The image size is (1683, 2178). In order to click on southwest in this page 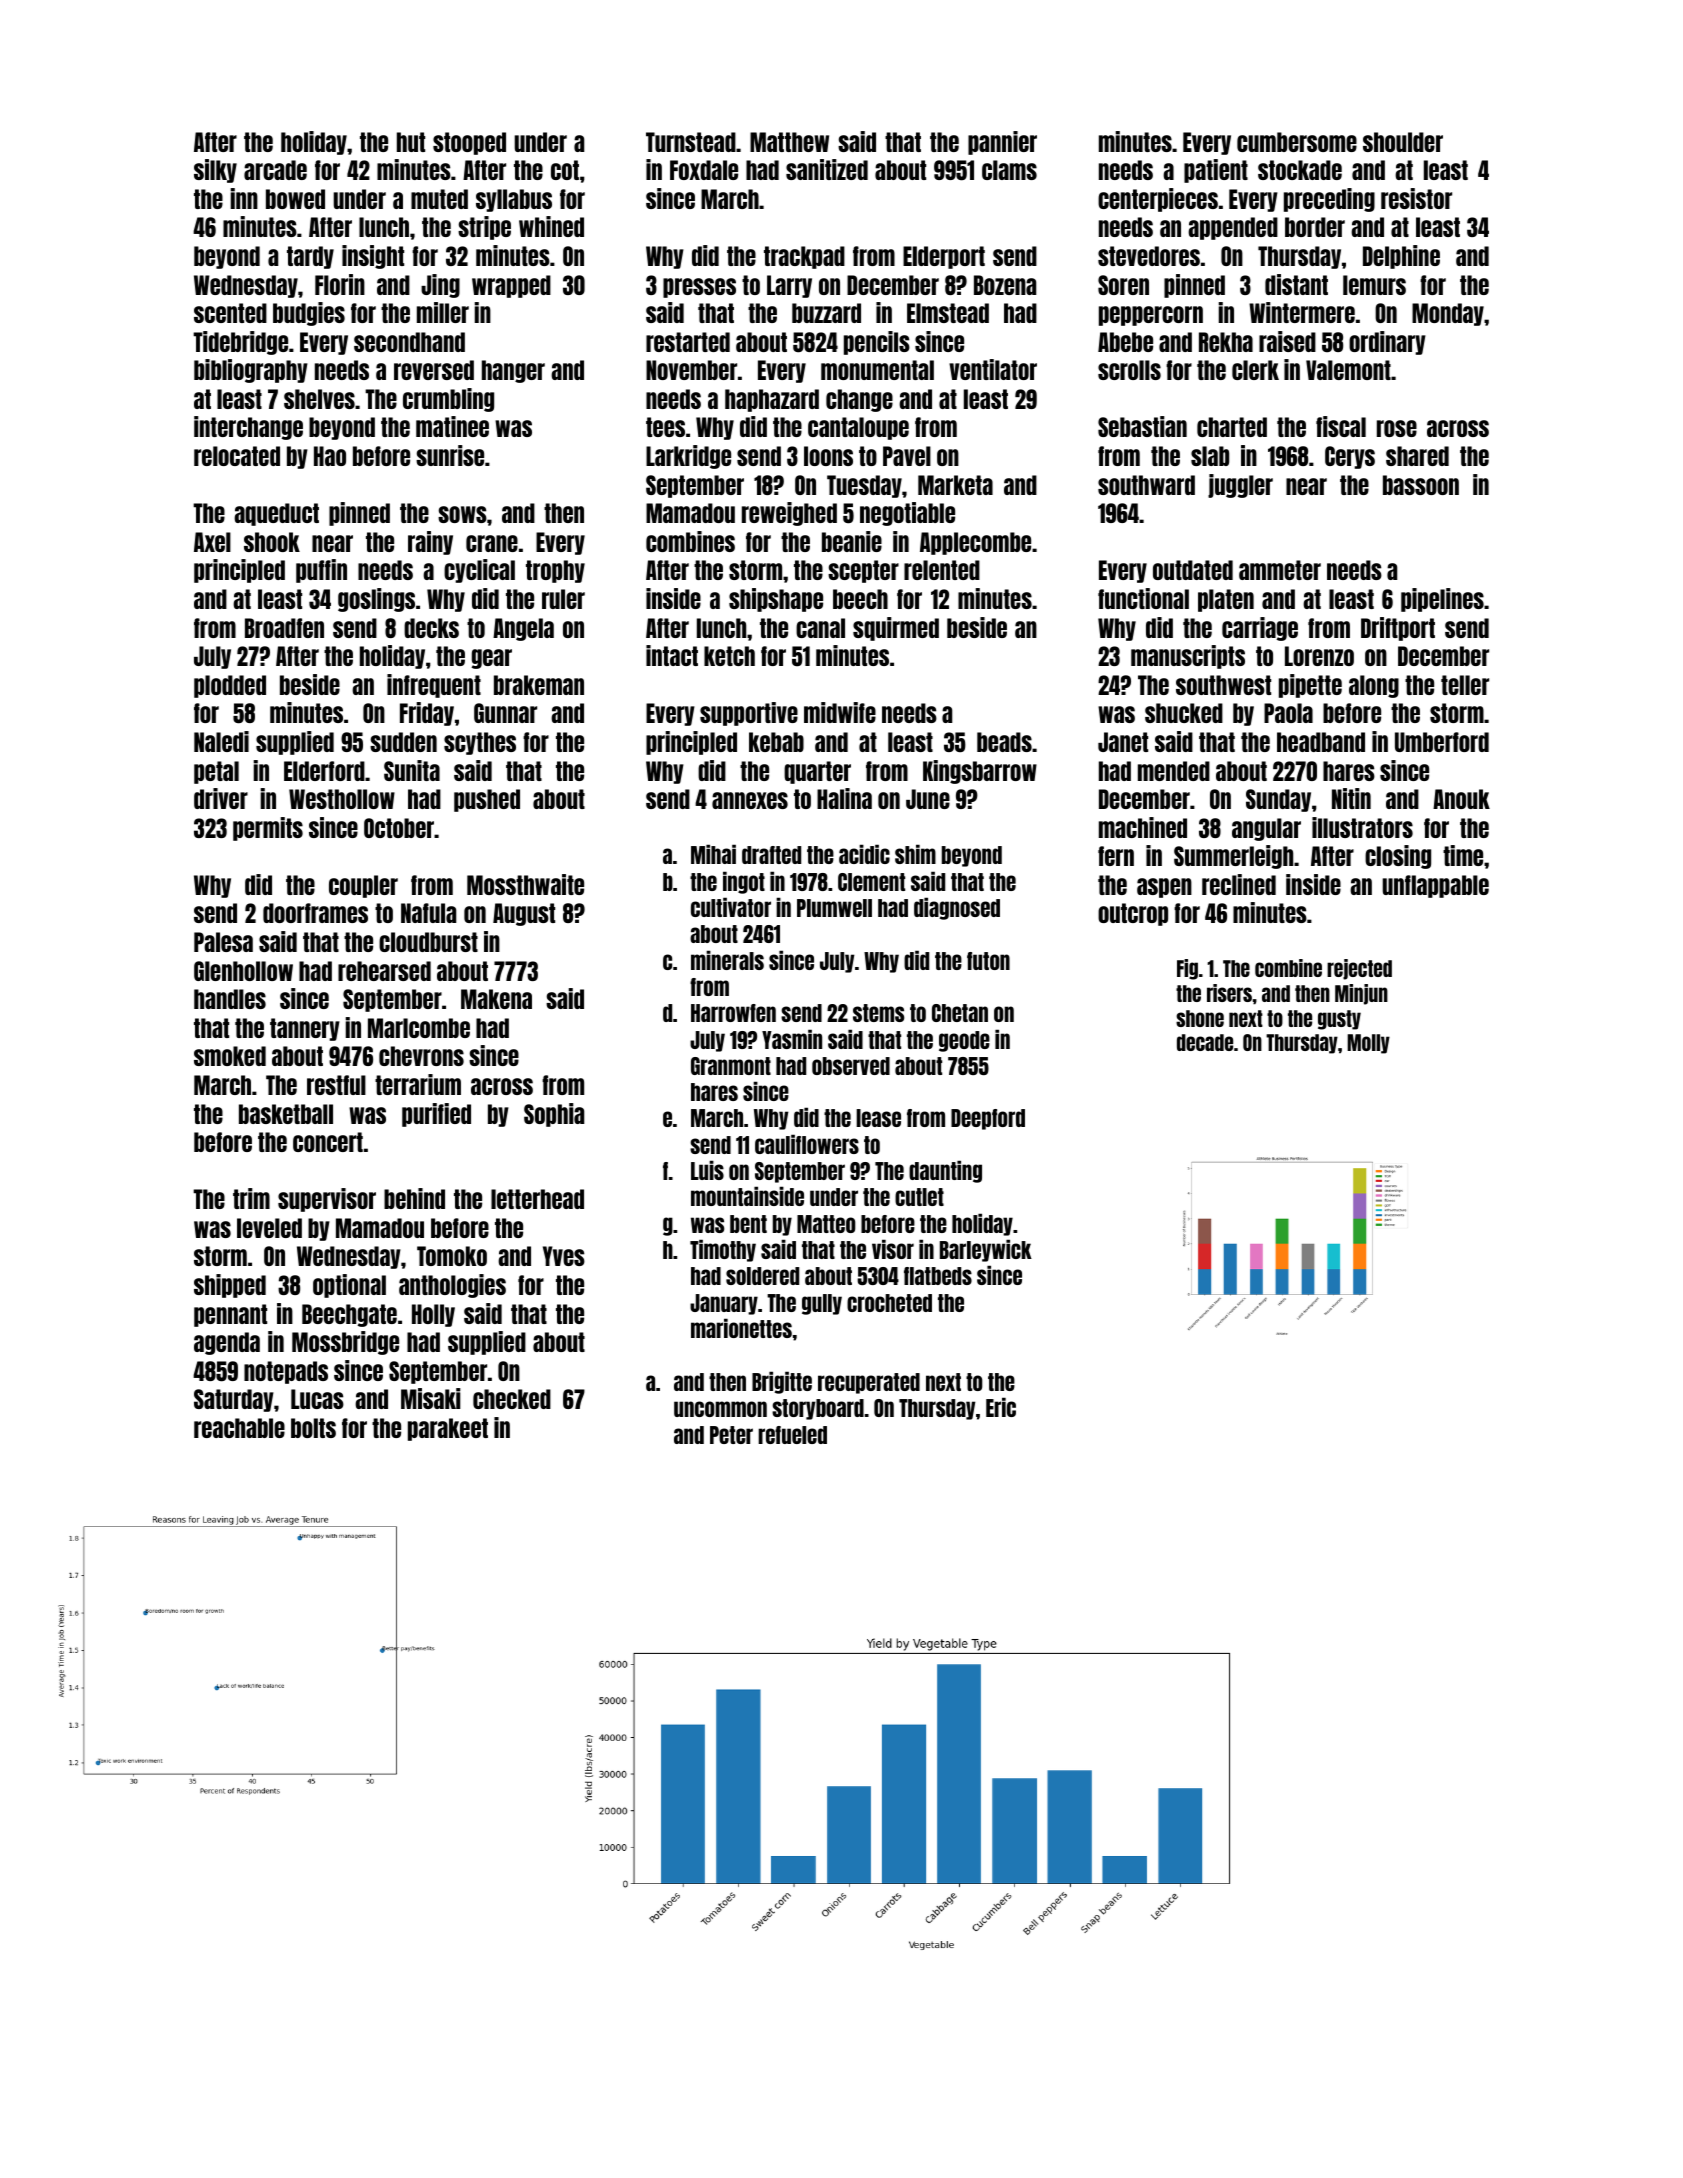, I will do `click(1223, 685)`.
